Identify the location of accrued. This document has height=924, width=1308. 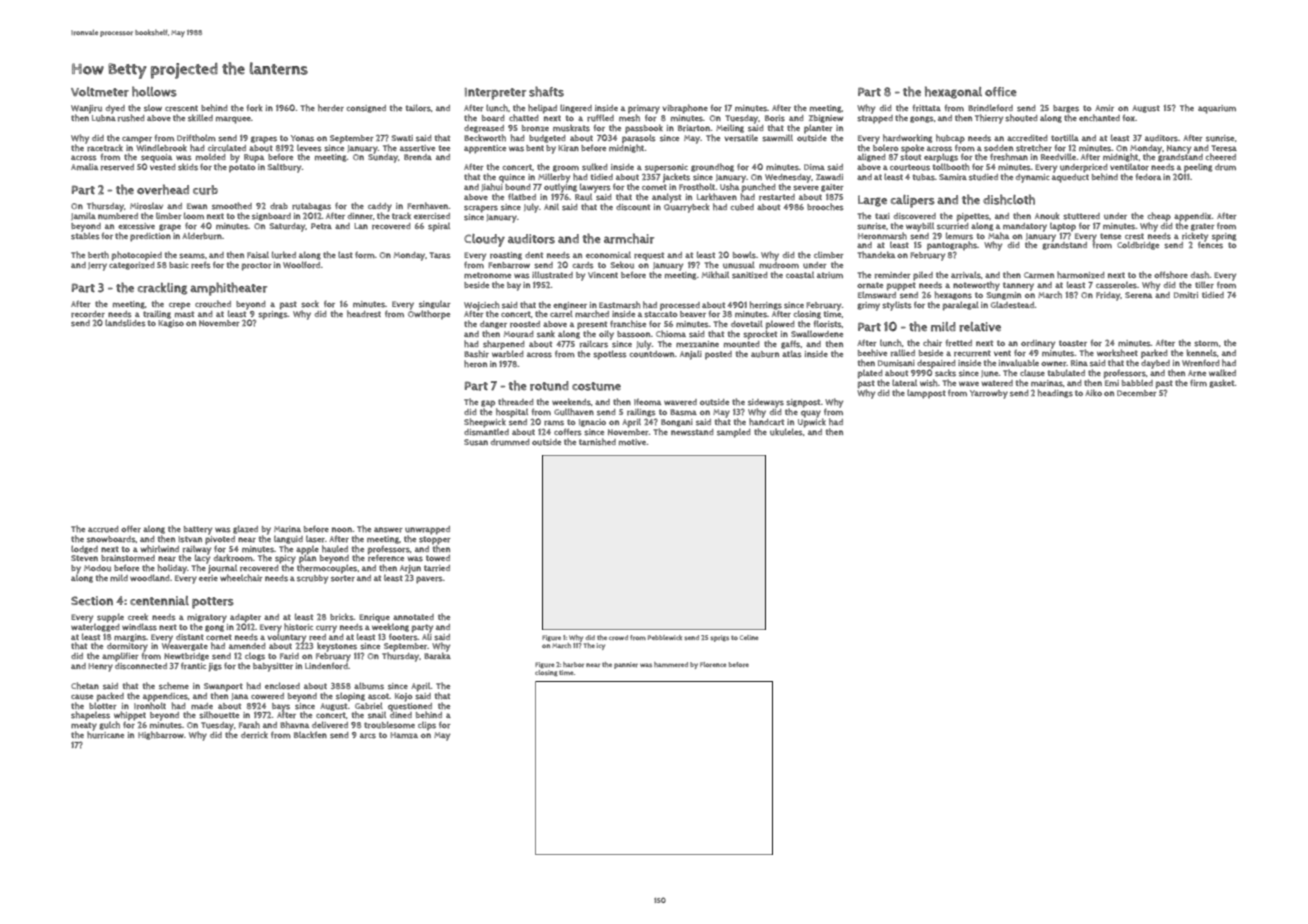
(103, 529).
